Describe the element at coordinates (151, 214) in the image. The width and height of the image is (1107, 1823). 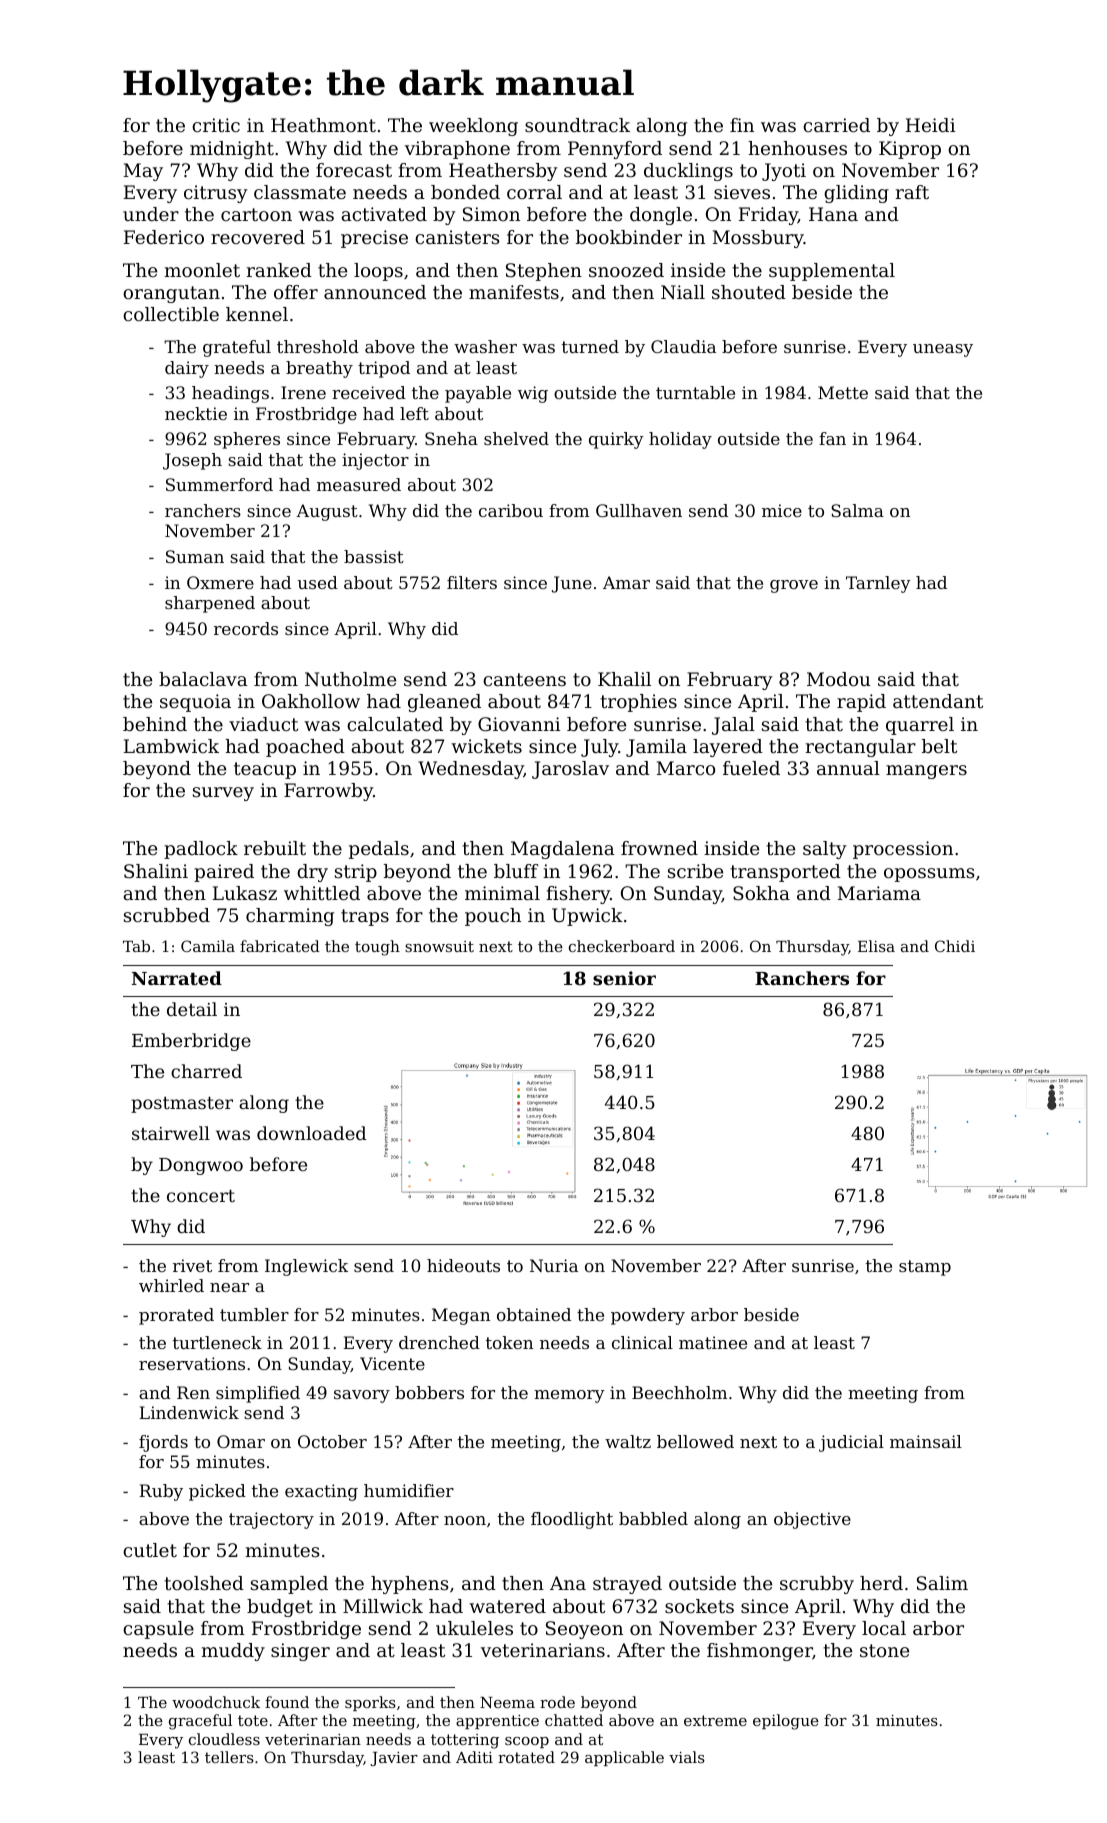
I see `under` at that location.
